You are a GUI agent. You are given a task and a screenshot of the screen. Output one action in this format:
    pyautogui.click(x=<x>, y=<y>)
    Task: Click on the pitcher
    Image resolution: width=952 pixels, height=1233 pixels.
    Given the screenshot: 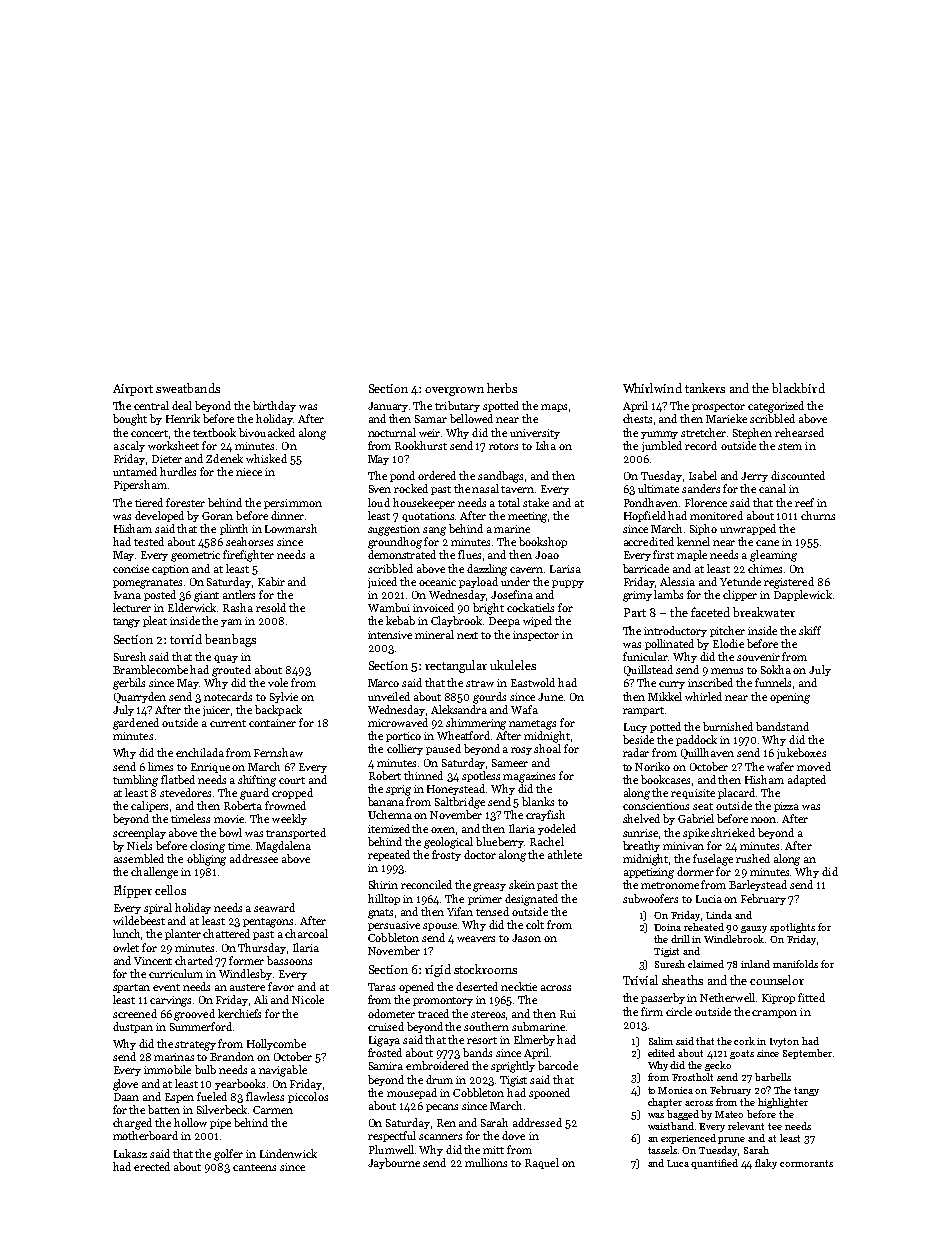 What is the action you would take?
    pyautogui.click(x=727, y=631)
